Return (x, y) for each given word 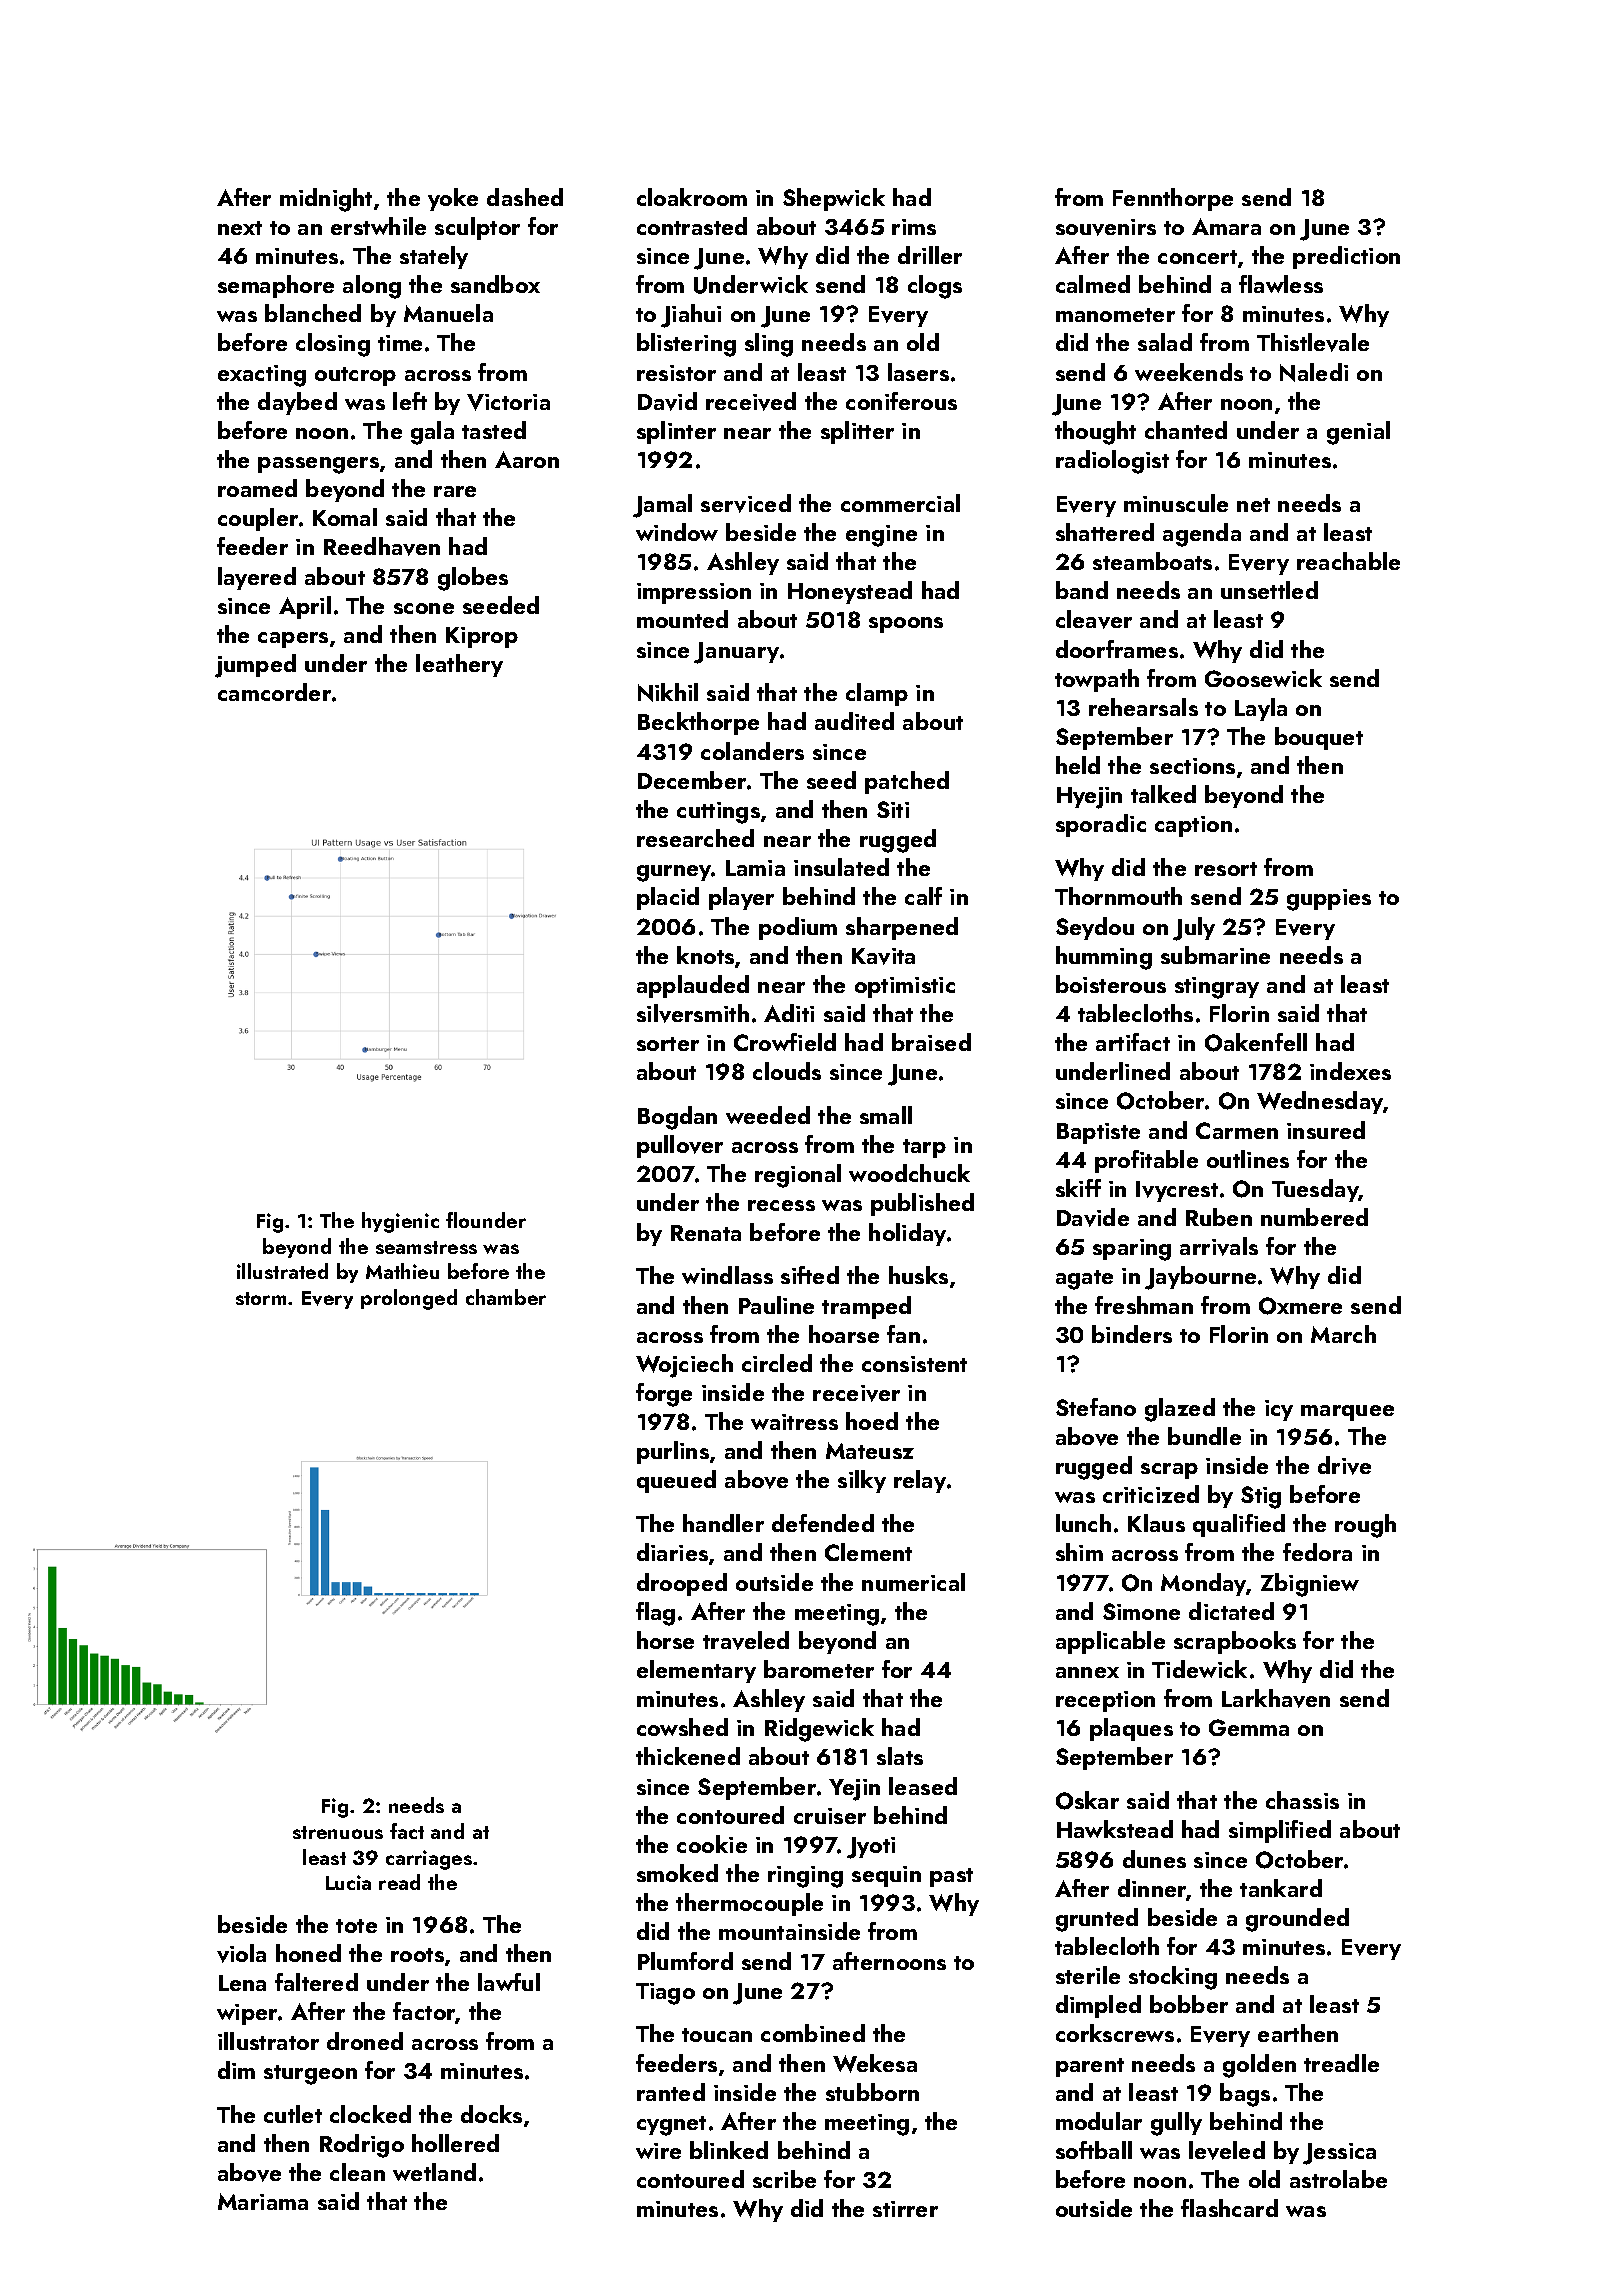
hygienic (400, 1222)
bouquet (1319, 738)
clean (357, 2172)
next (240, 228)
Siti (893, 809)
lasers (918, 372)
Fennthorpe (1173, 199)
